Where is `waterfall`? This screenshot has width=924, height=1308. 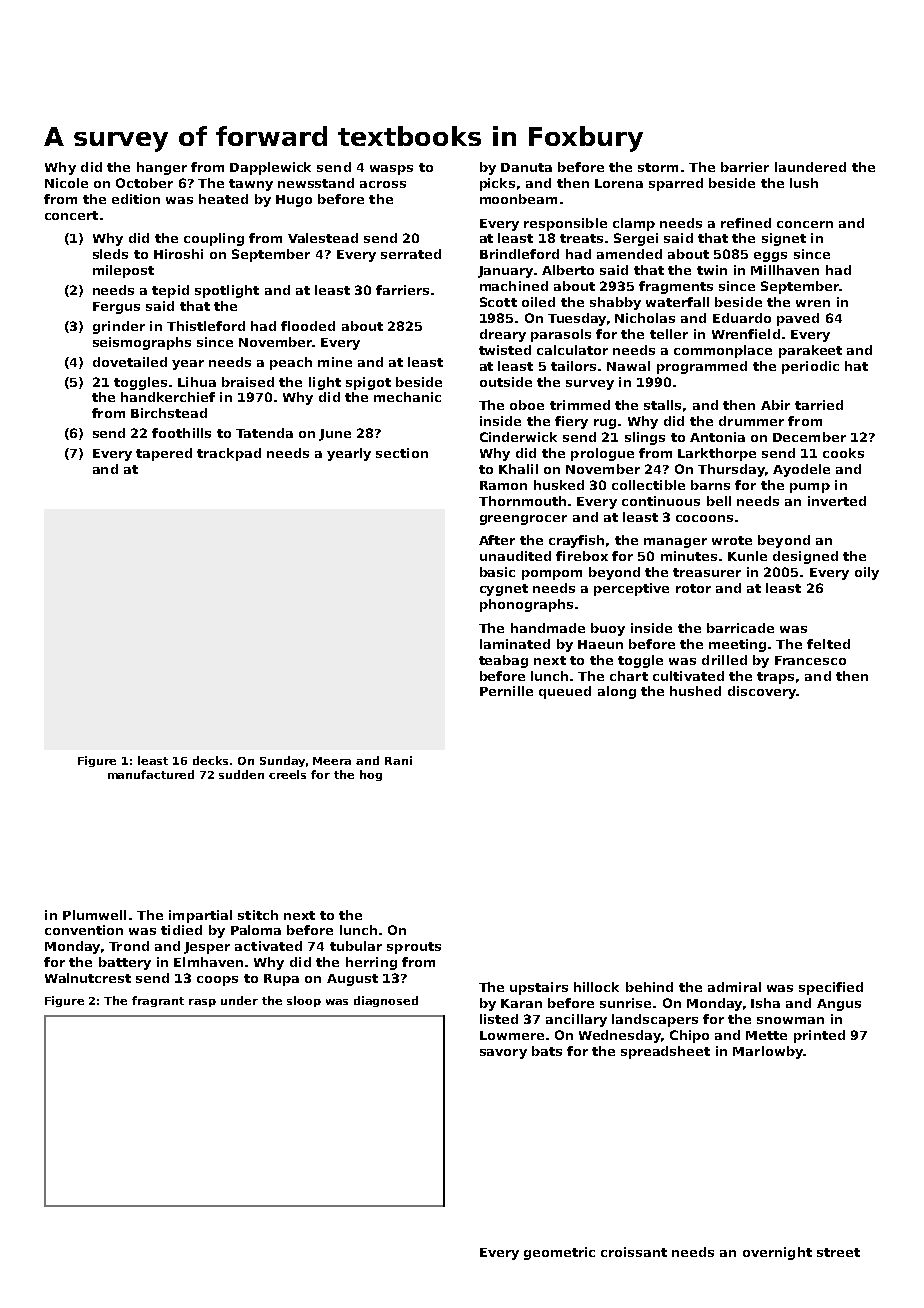 waterfall is located at coordinates (677, 302).
